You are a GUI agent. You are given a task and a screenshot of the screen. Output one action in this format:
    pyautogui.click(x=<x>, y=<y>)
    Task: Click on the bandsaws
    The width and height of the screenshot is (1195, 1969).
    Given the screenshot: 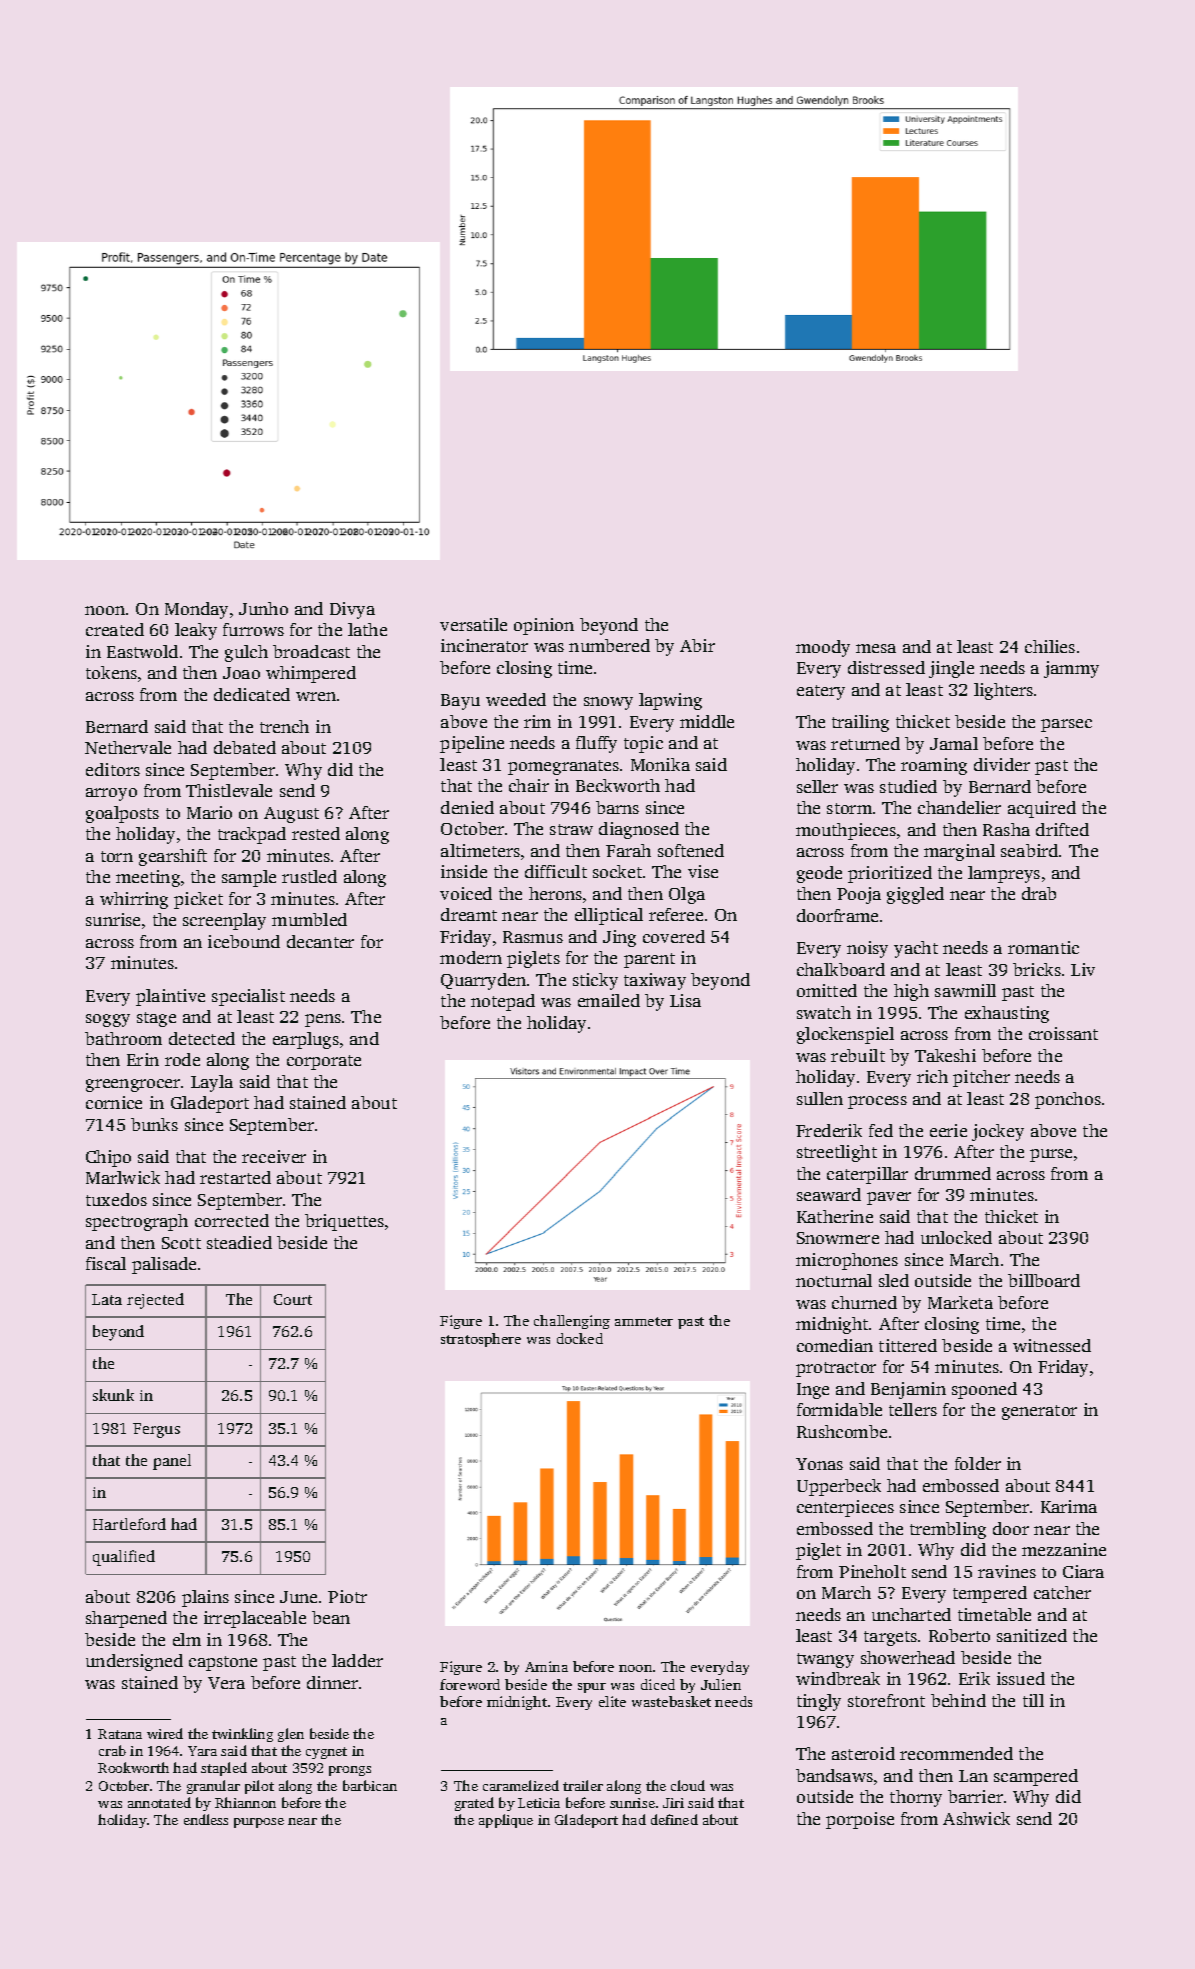 What is the action you would take?
    pyautogui.click(x=834, y=1775)
